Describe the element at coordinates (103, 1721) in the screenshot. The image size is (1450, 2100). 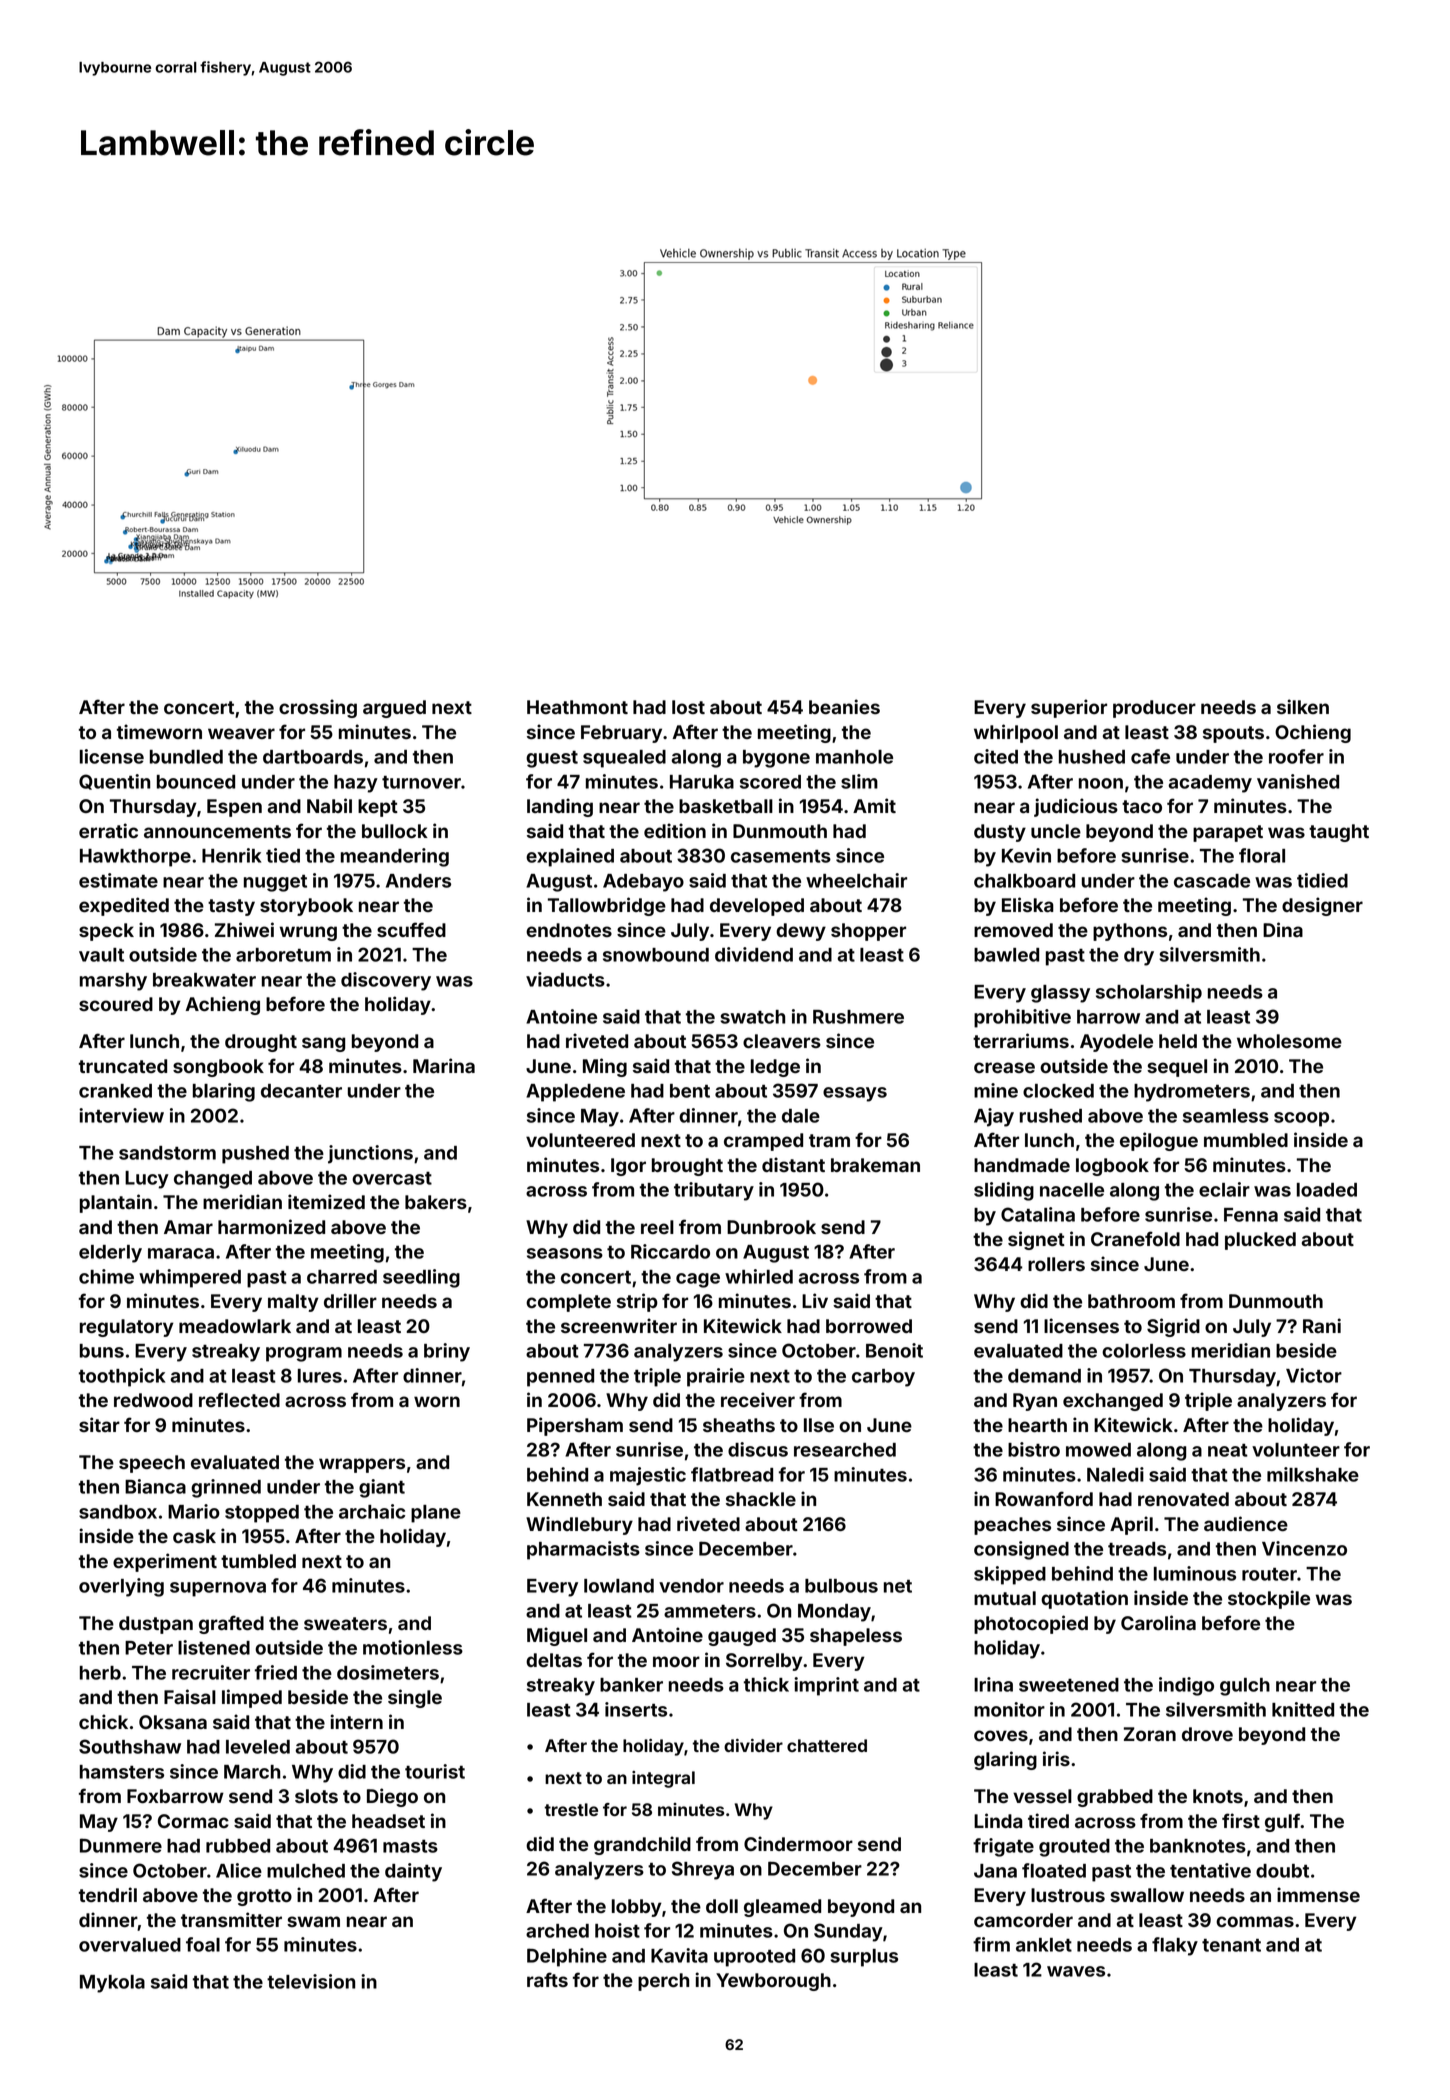
I see `chick` at that location.
